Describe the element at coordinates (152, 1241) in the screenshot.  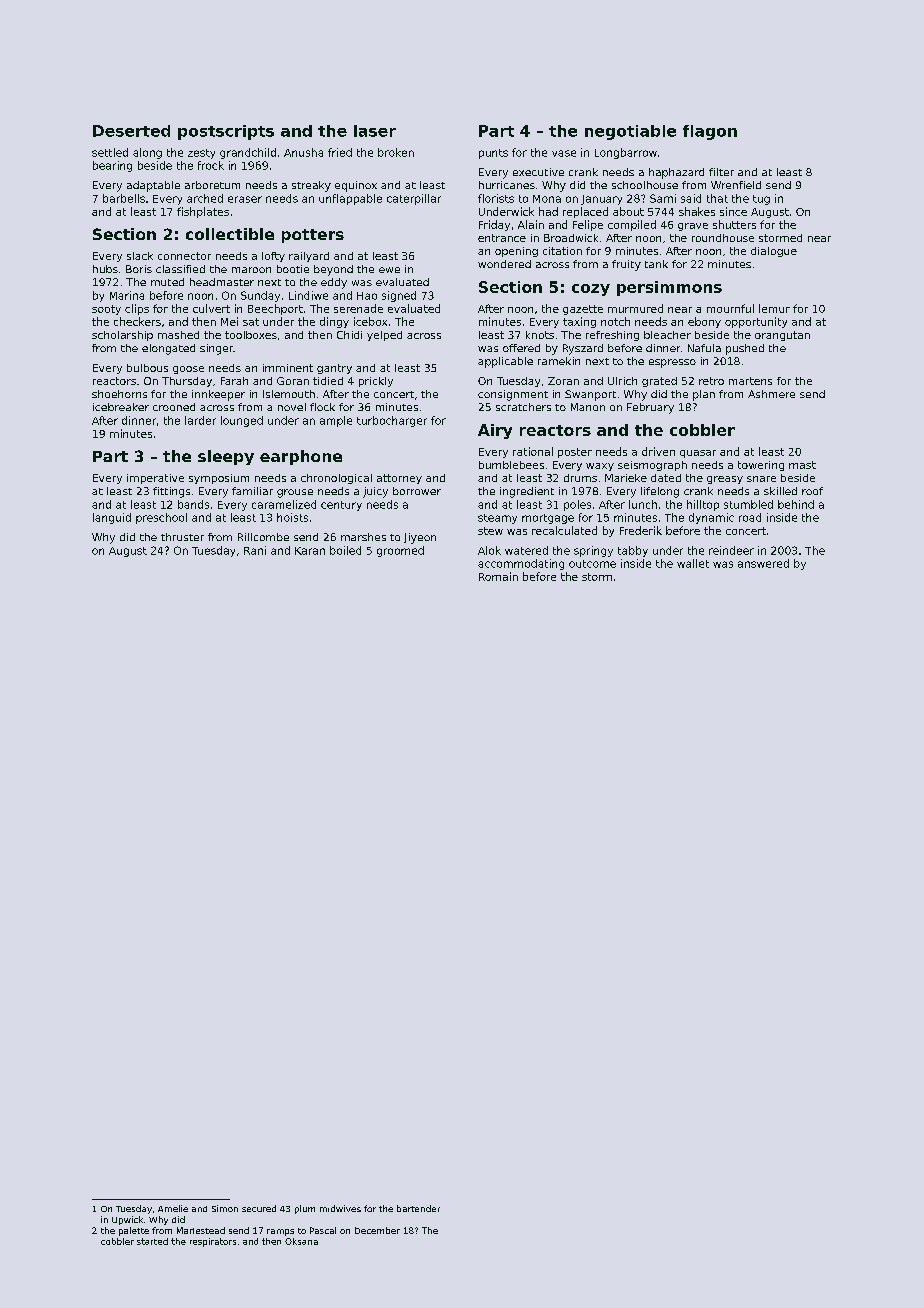
I see `started` at that location.
